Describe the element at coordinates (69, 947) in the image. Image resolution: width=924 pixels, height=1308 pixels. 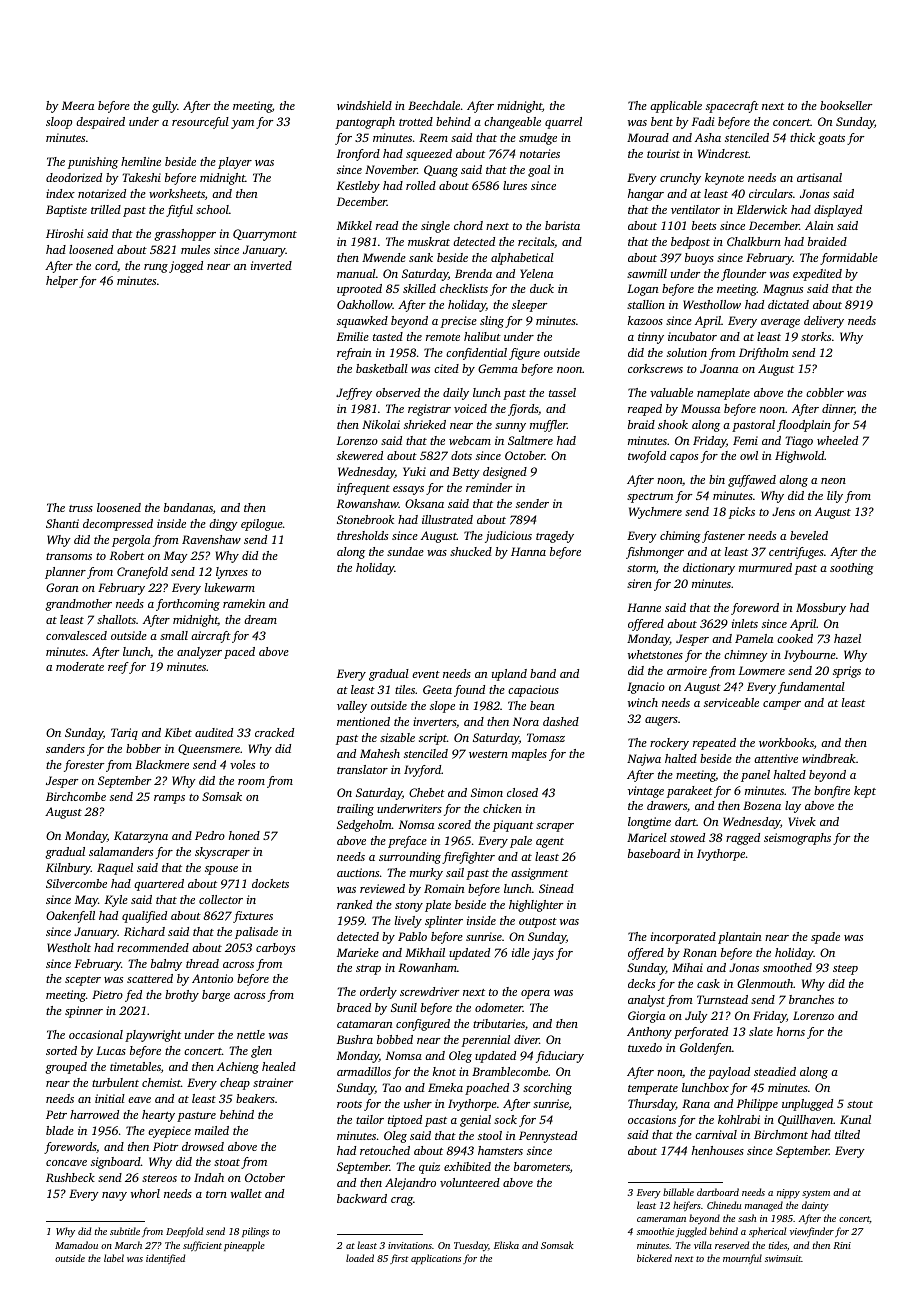
I see `Westholt` at that location.
